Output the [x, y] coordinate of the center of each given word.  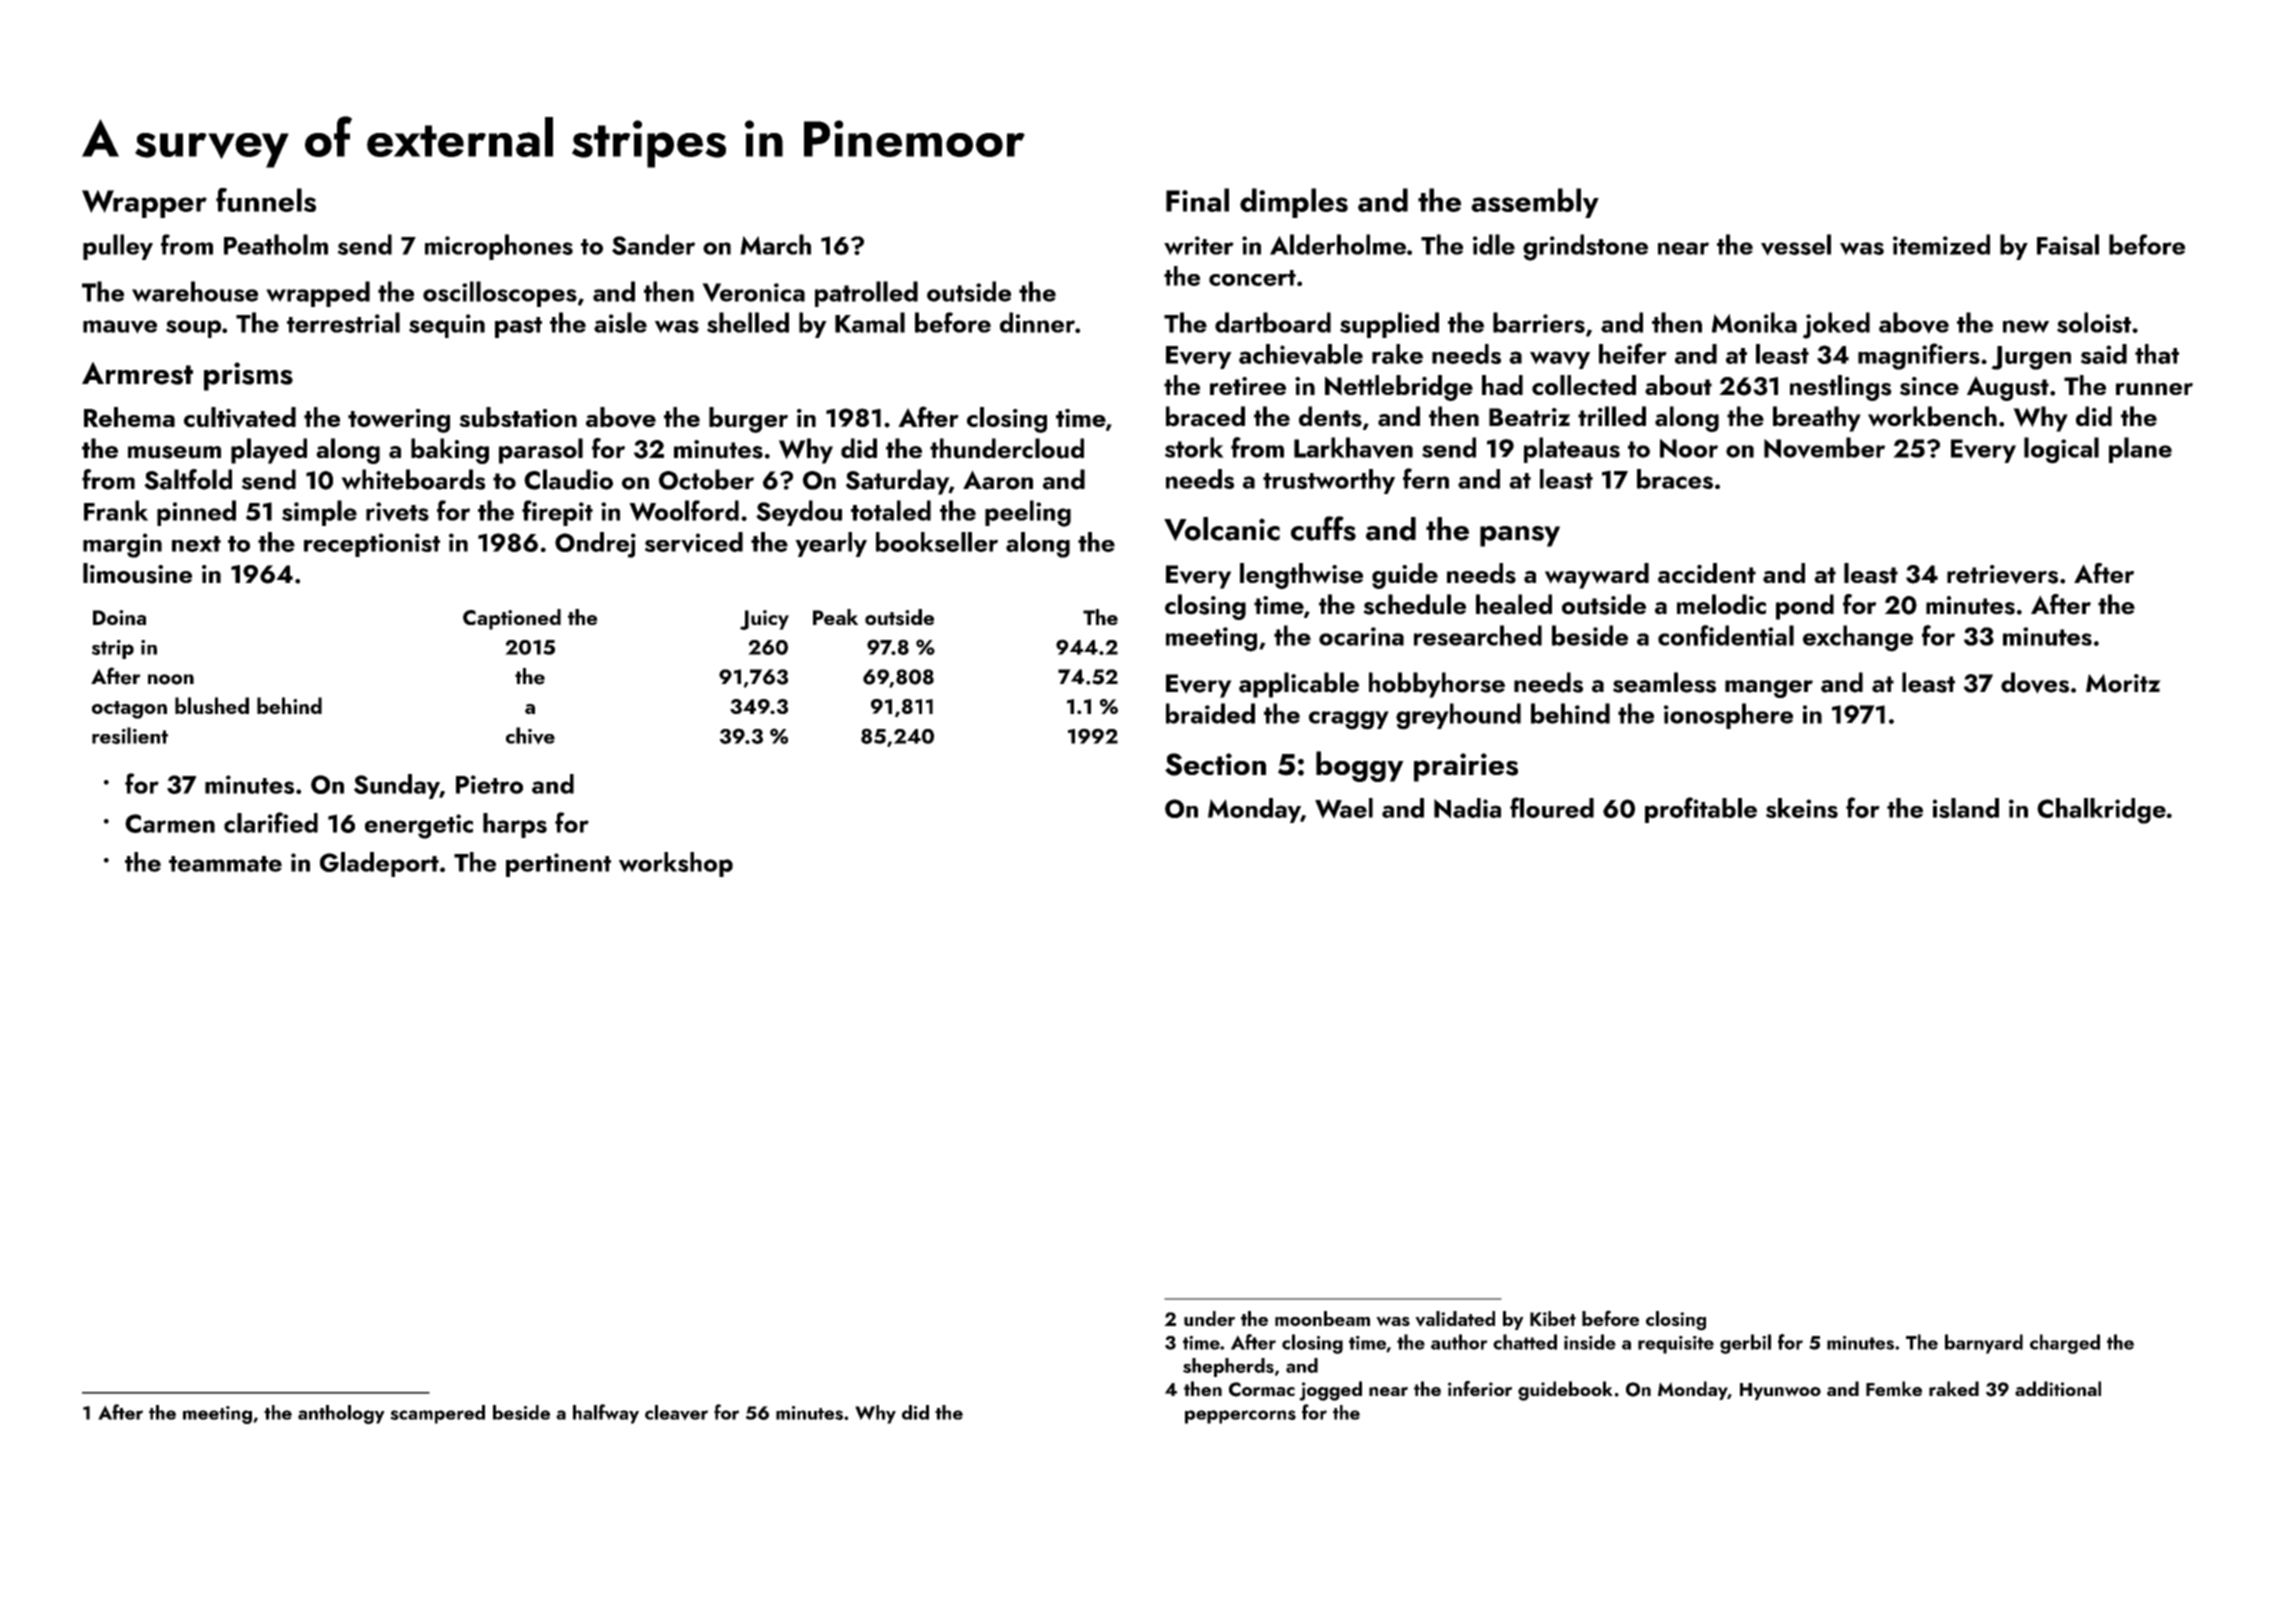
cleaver [676, 1413]
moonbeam [1322, 1318]
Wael [1344, 808]
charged [2065, 1344]
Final [1197, 200]
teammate [225, 864]
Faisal [2068, 244]
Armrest [137, 373]
